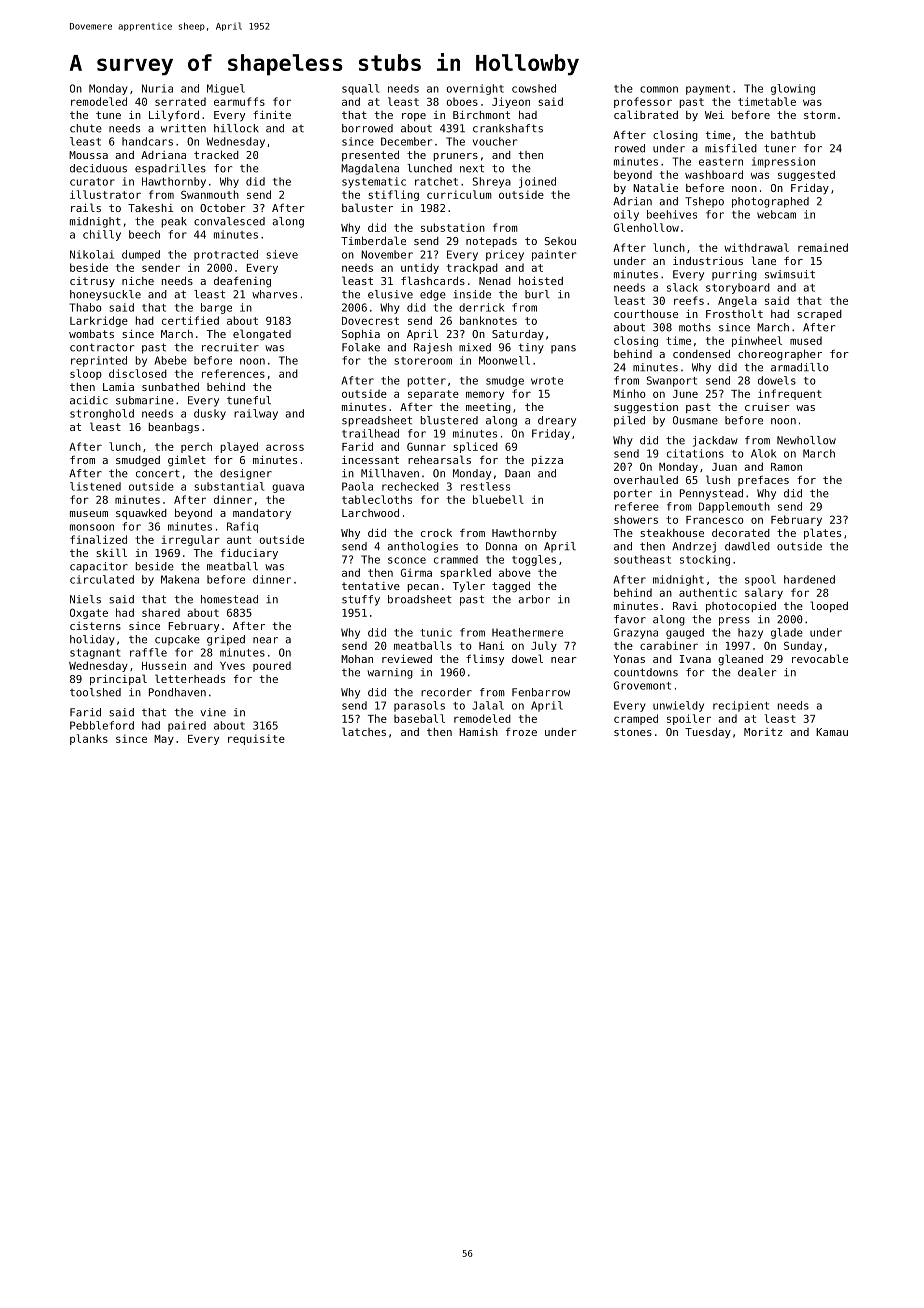 The width and height of the document is (924, 1308). What do you see at coordinates (370, 460) in the document?
I see `incessant` at bounding box center [370, 460].
